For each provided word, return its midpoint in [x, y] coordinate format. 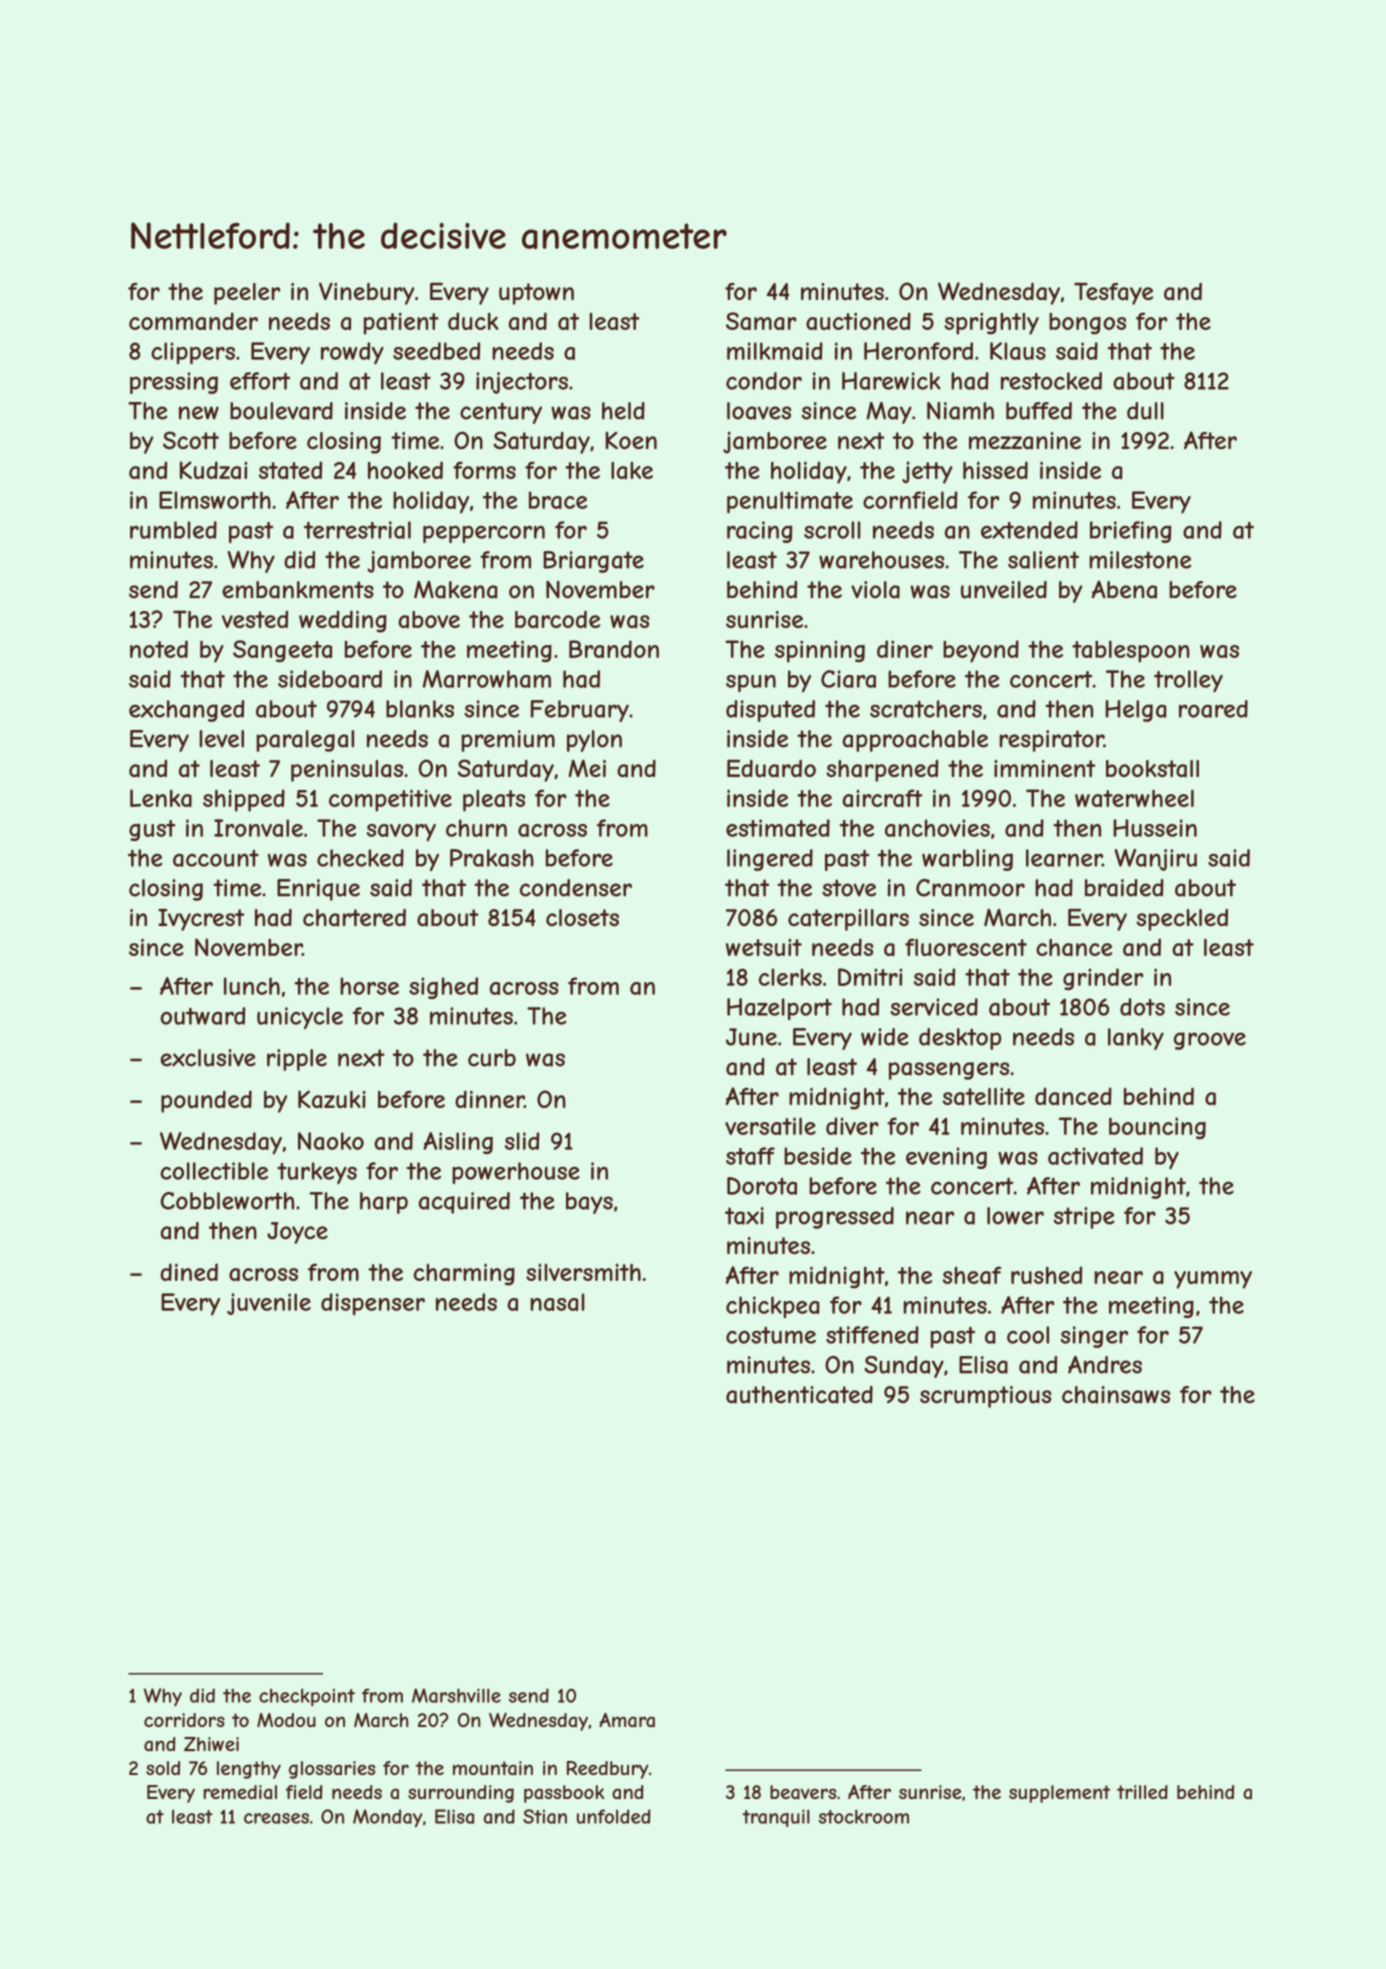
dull [1145, 411]
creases [276, 1818]
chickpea [772, 1307]
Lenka [161, 798]
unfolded [613, 1816]
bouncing [1157, 1128]
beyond [981, 651]
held [623, 411]
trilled [1142, 1792]
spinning [820, 651]
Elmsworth [215, 500]
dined [189, 1272]
